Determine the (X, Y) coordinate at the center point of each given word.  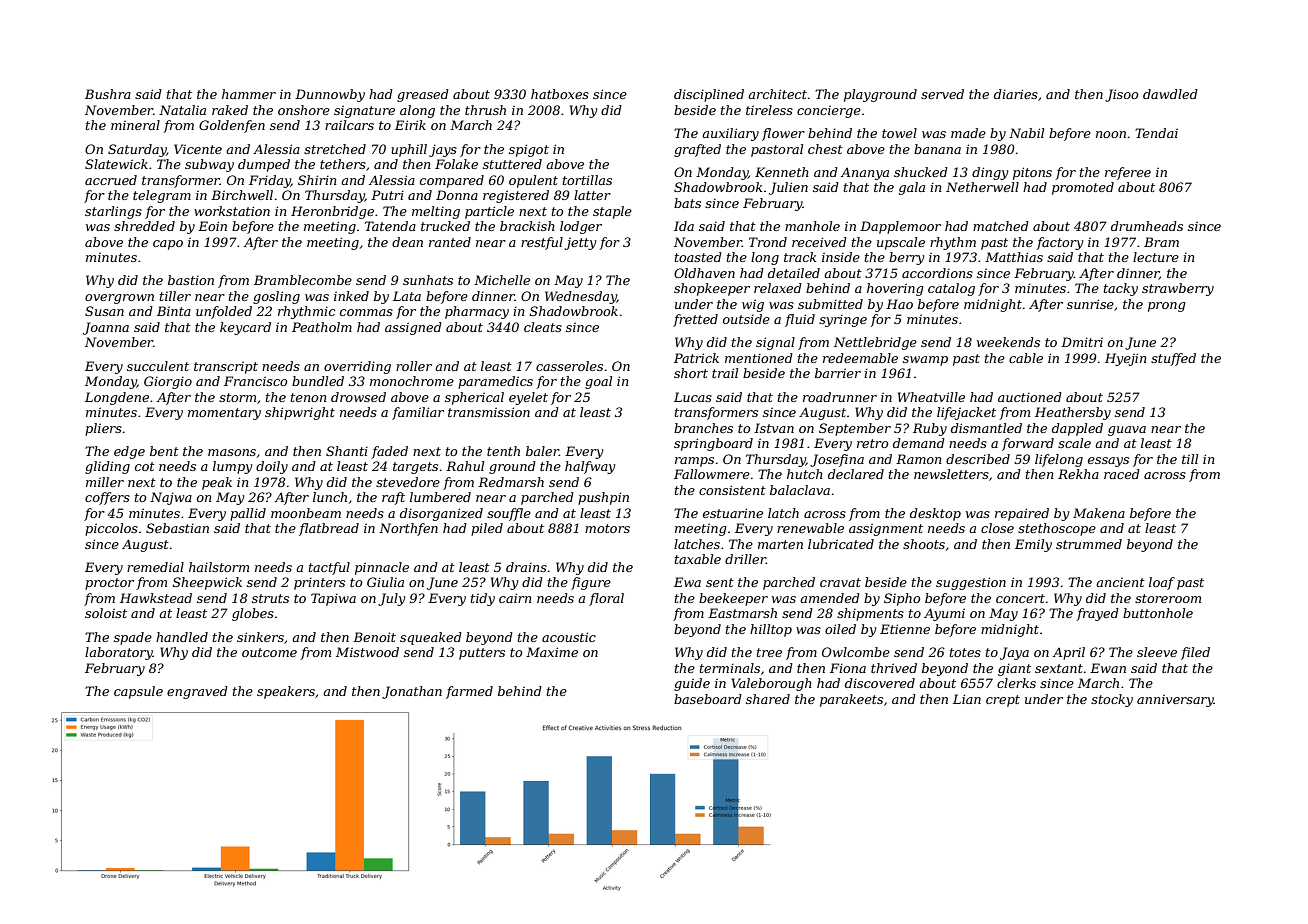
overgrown (119, 299)
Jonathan (412, 692)
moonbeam (306, 513)
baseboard (708, 699)
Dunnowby (330, 95)
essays (1108, 462)
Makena (1099, 513)
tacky (1121, 289)
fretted (695, 320)
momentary (224, 414)
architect (777, 94)
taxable (698, 559)
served (942, 94)
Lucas (693, 397)
